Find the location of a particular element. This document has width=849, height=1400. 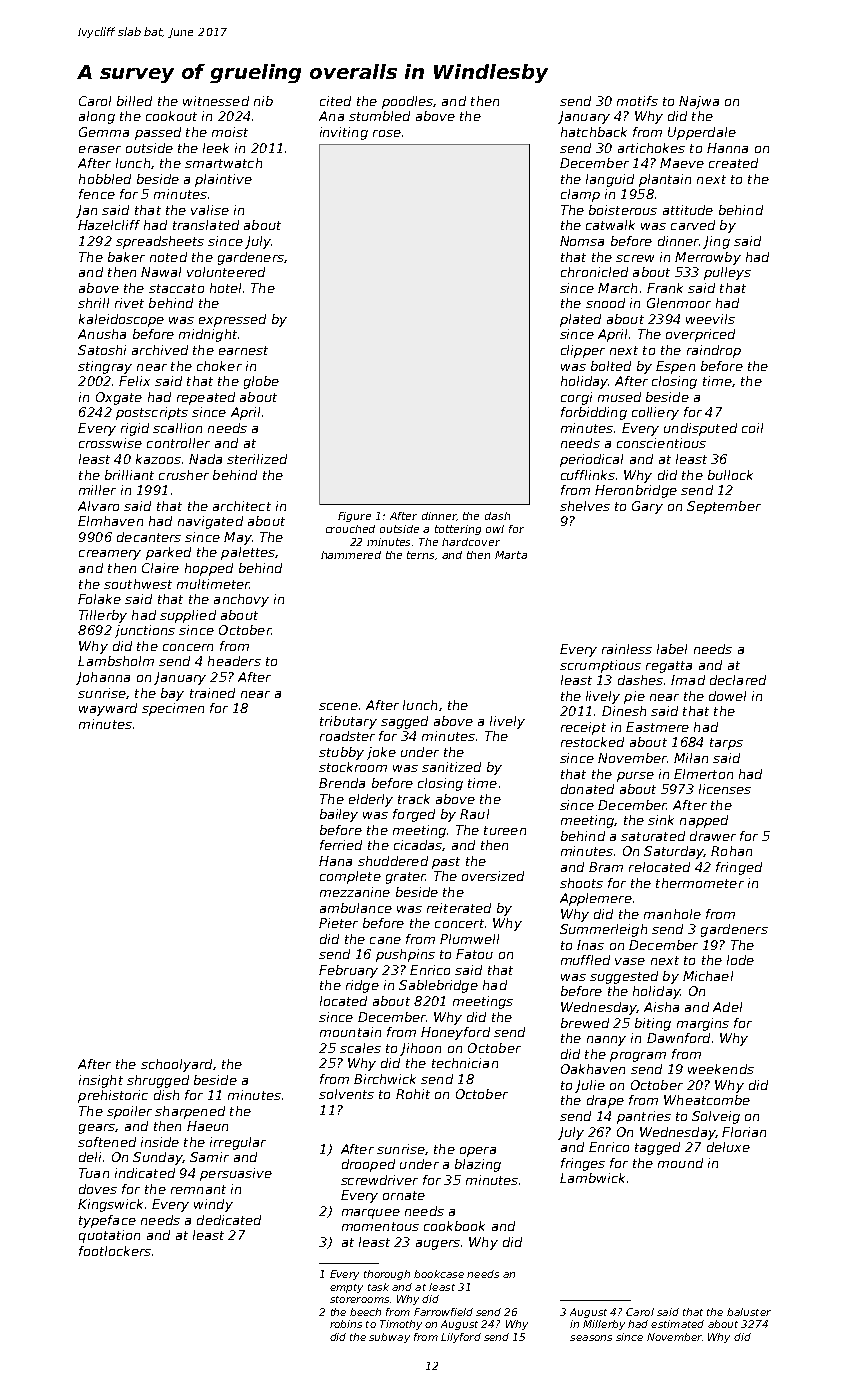

empty is located at coordinates (346, 1288).
